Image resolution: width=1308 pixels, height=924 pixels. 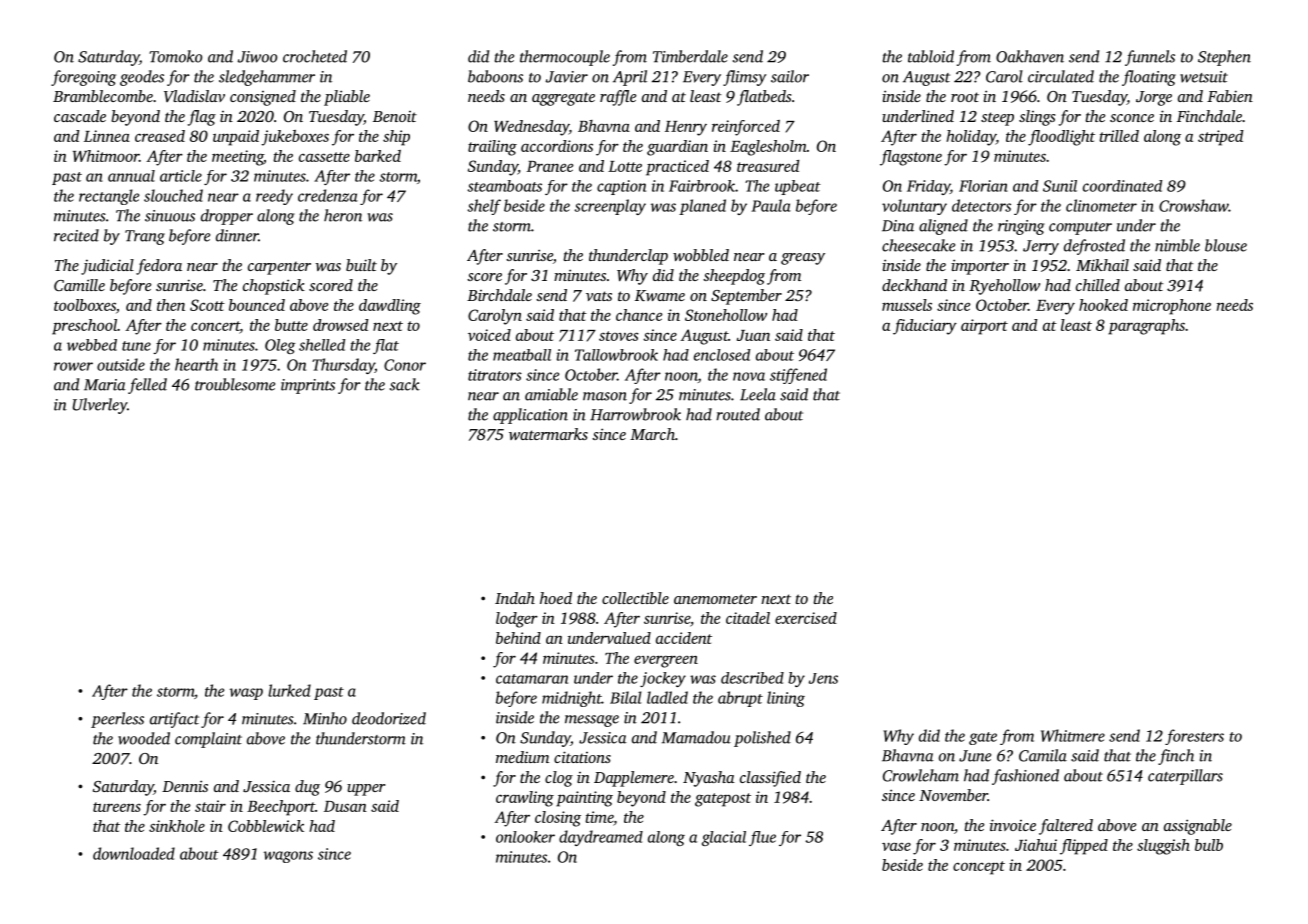 What do you see at coordinates (518, 638) in the page?
I see `behind` at bounding box center [518, 638].
